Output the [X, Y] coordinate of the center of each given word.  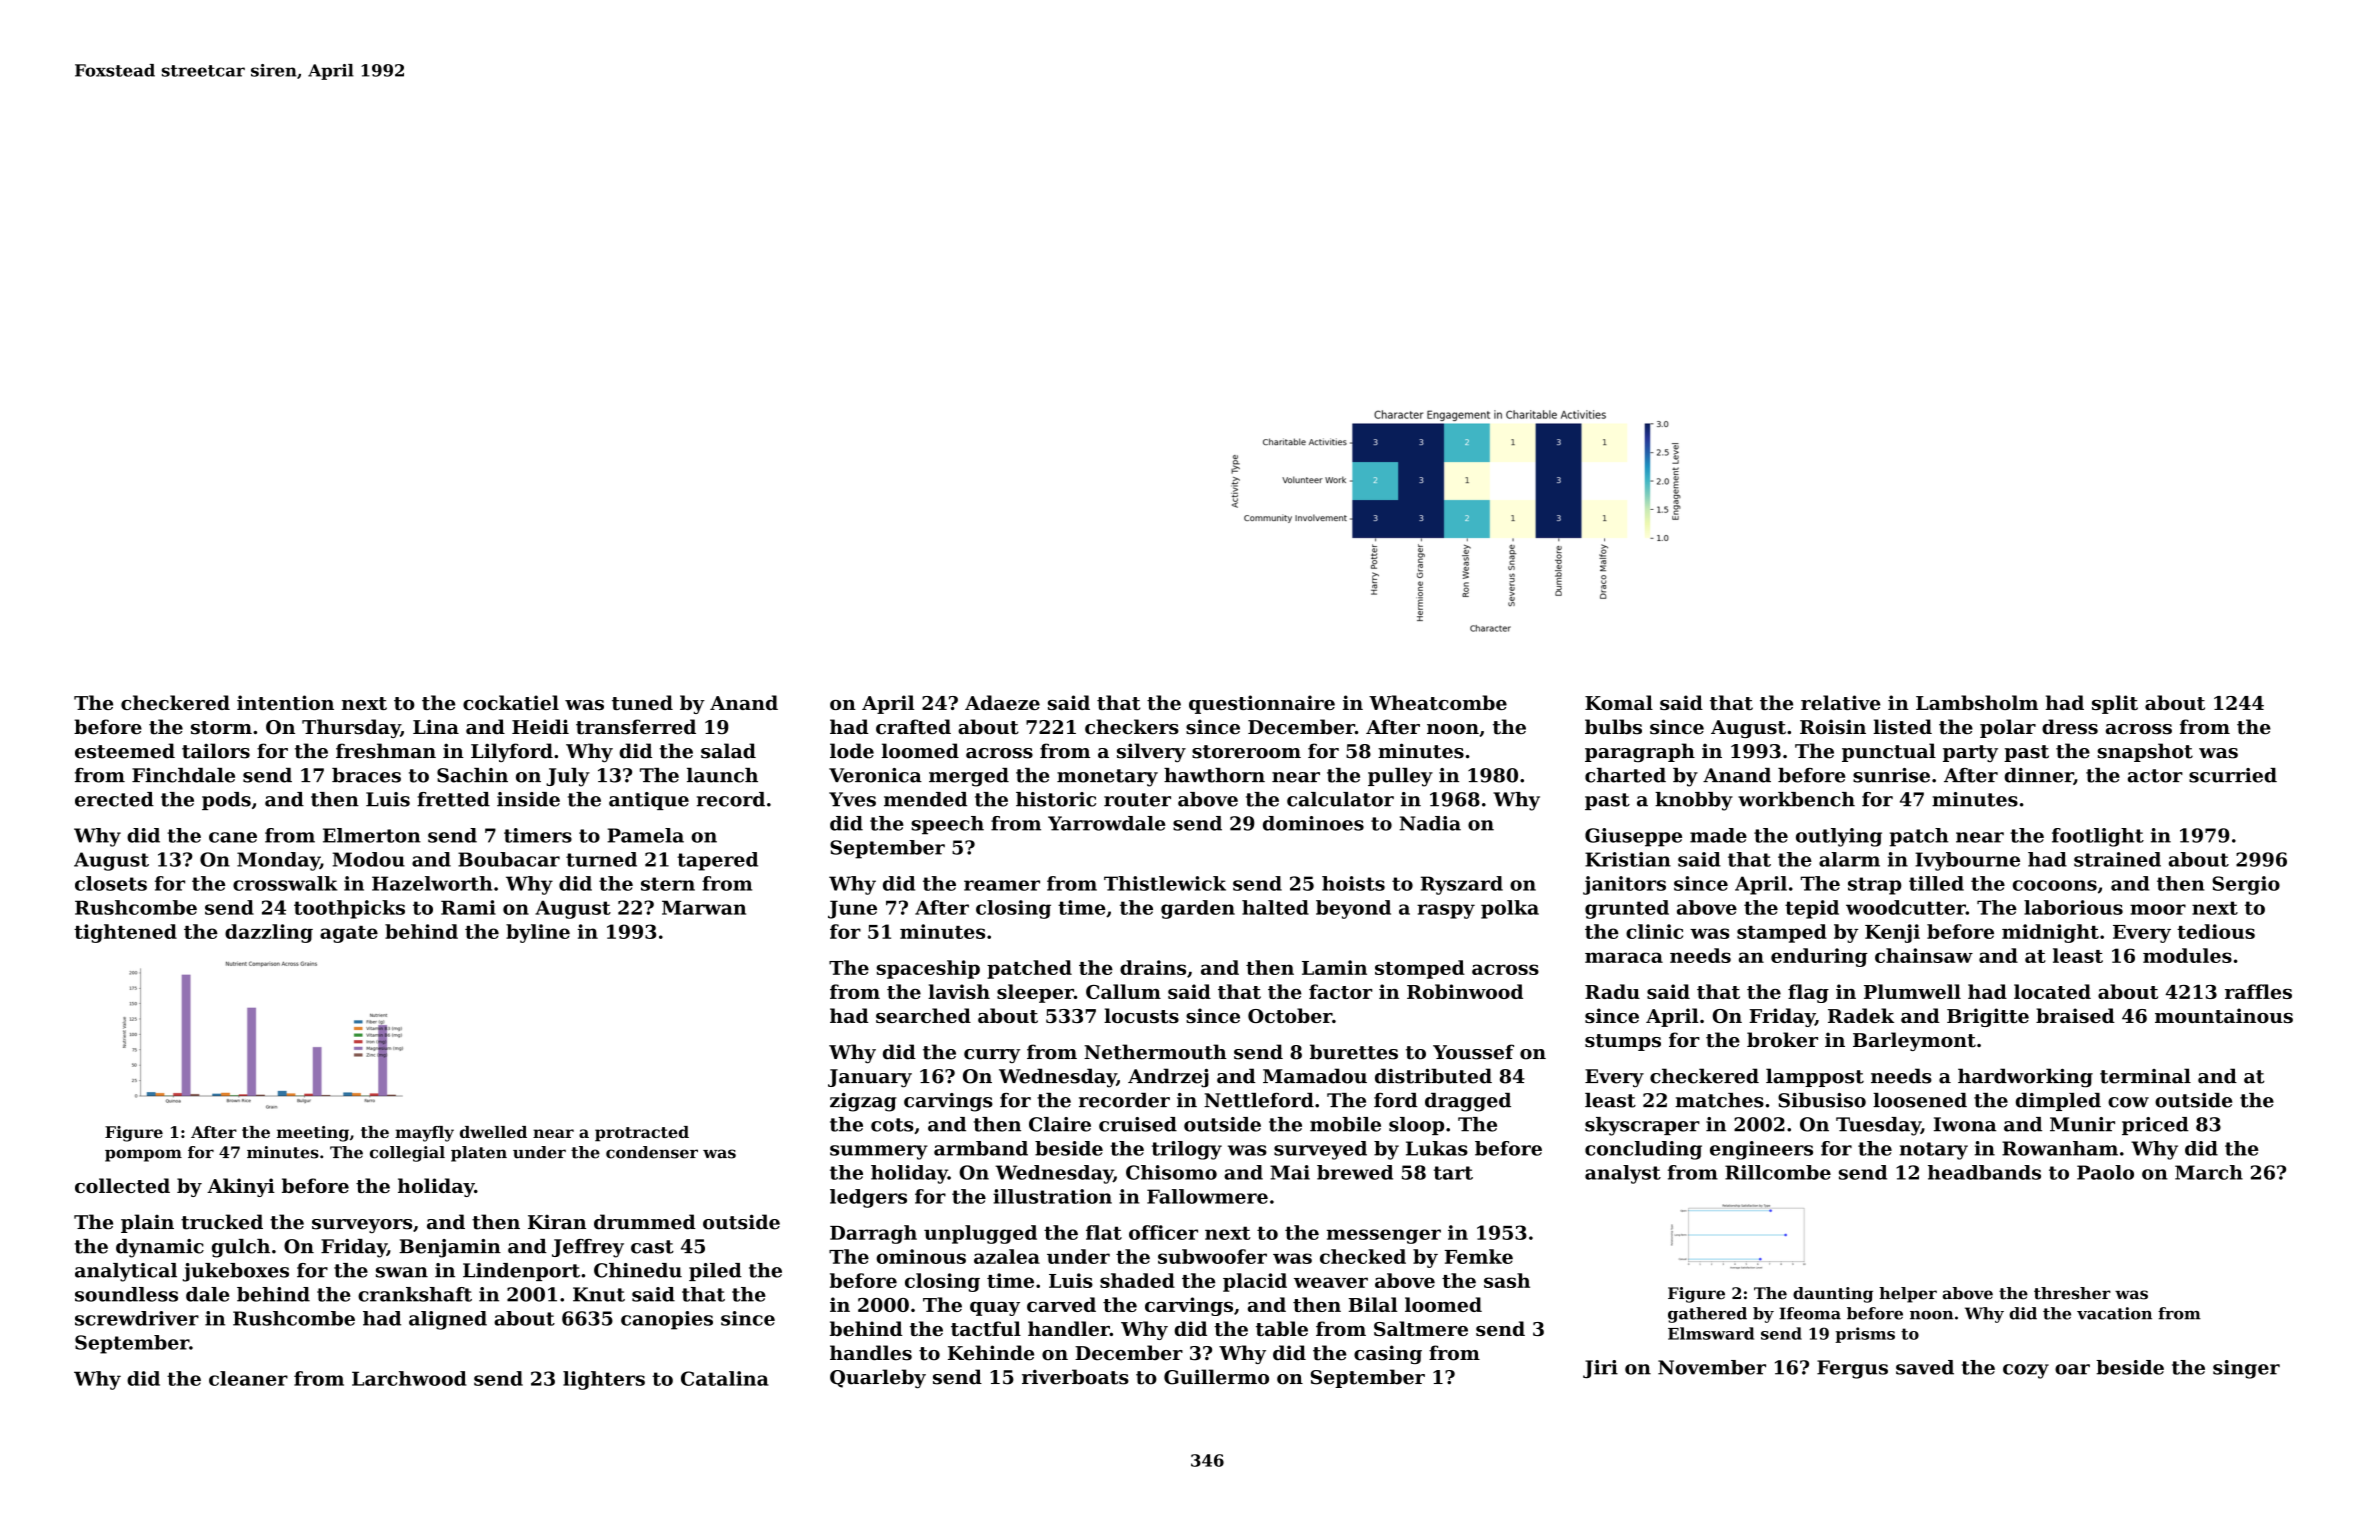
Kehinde [991, 1353]
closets [111, 883]
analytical [126, 1272]
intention [285, 702]
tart [1453, 1173]
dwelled [493, 1132]
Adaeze [1002, 702]
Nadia [1430, 823]
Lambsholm [1977, 702]
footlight [2098, 837]
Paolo [2105, 1172]
